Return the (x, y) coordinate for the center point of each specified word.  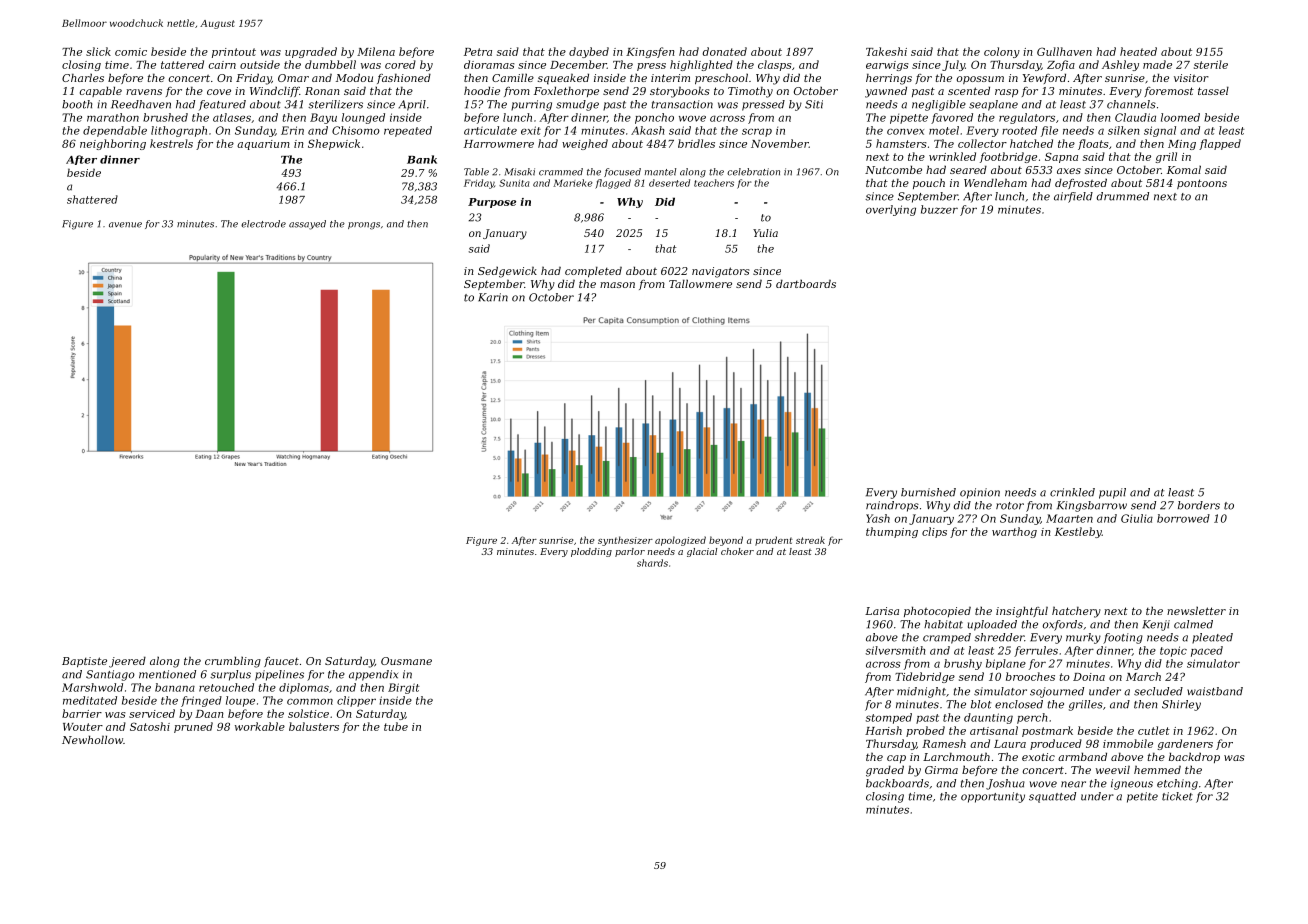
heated (1138, 51)
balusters (314, 726)
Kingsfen (650, 52)
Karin (493, 297)
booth (77, 104)
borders (1199, 505)
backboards (897, 783)
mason (617, 285)
